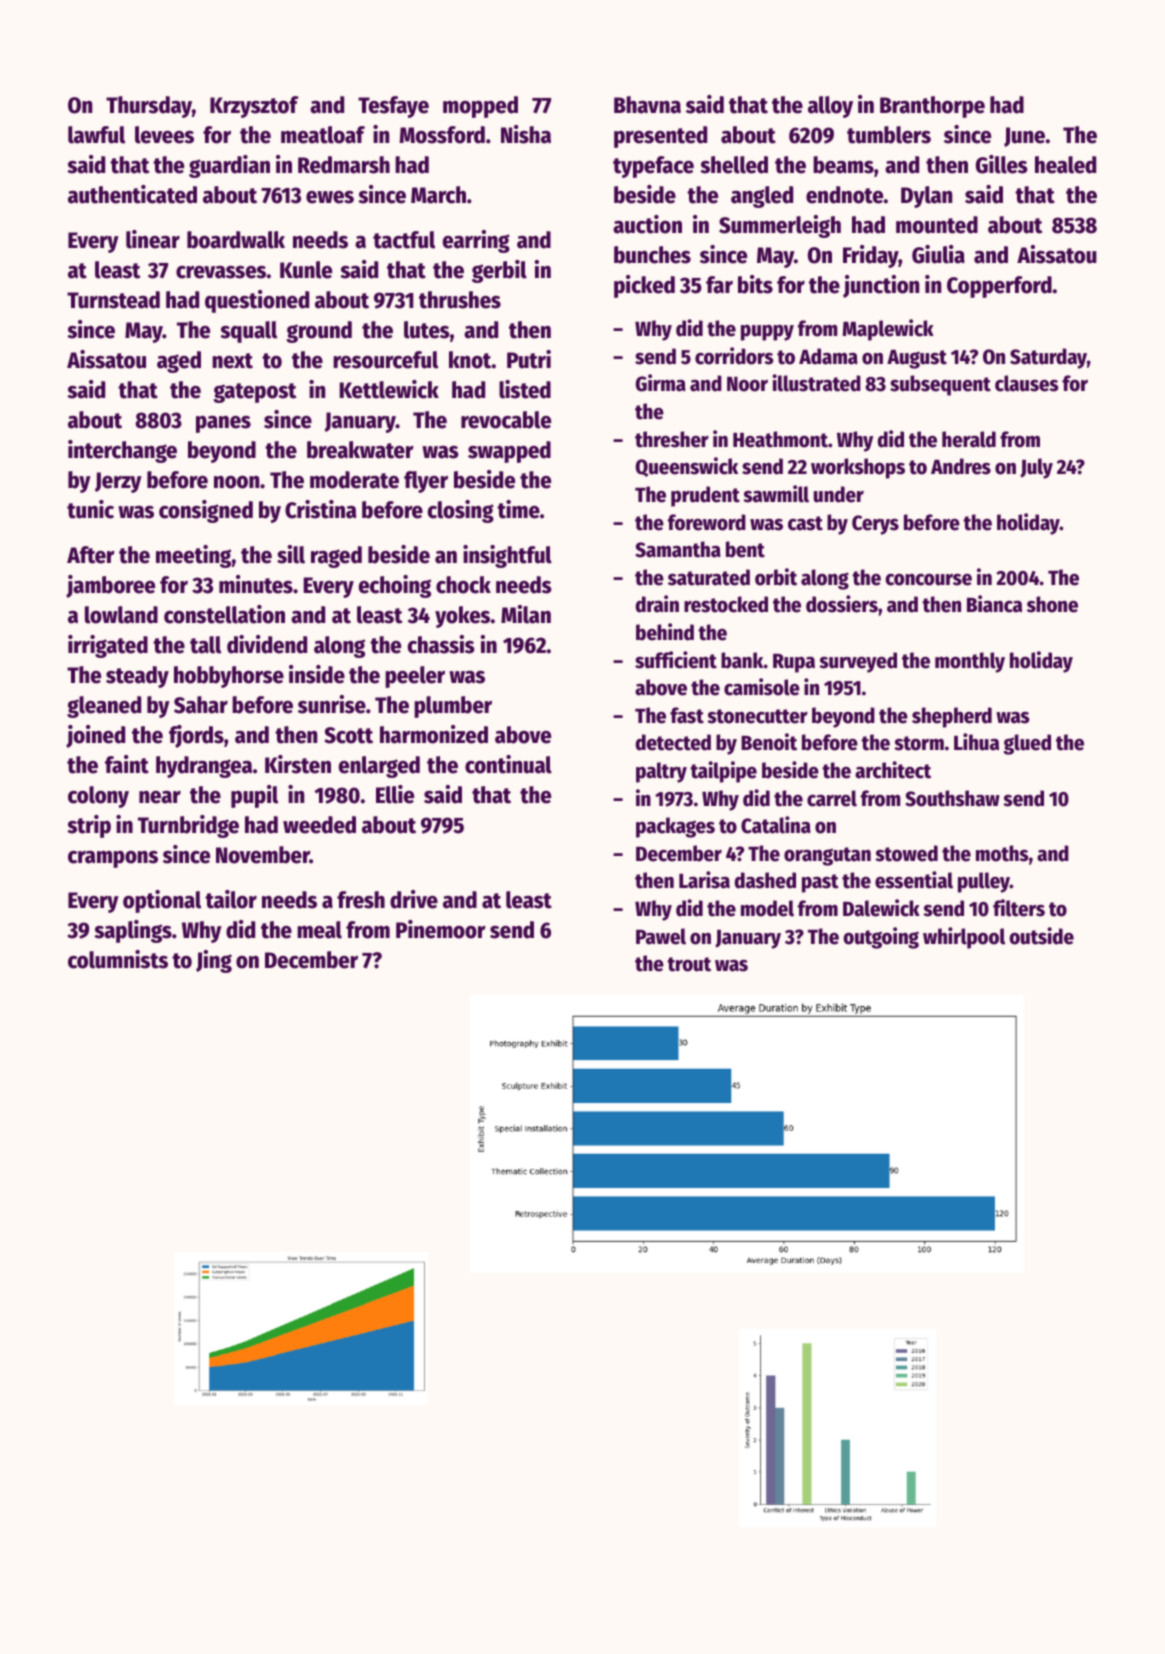 The image size is (1165, 1654). Describe the element at coordinates (952, 798) in the screenshot. I see `Southshaw` at that location.
